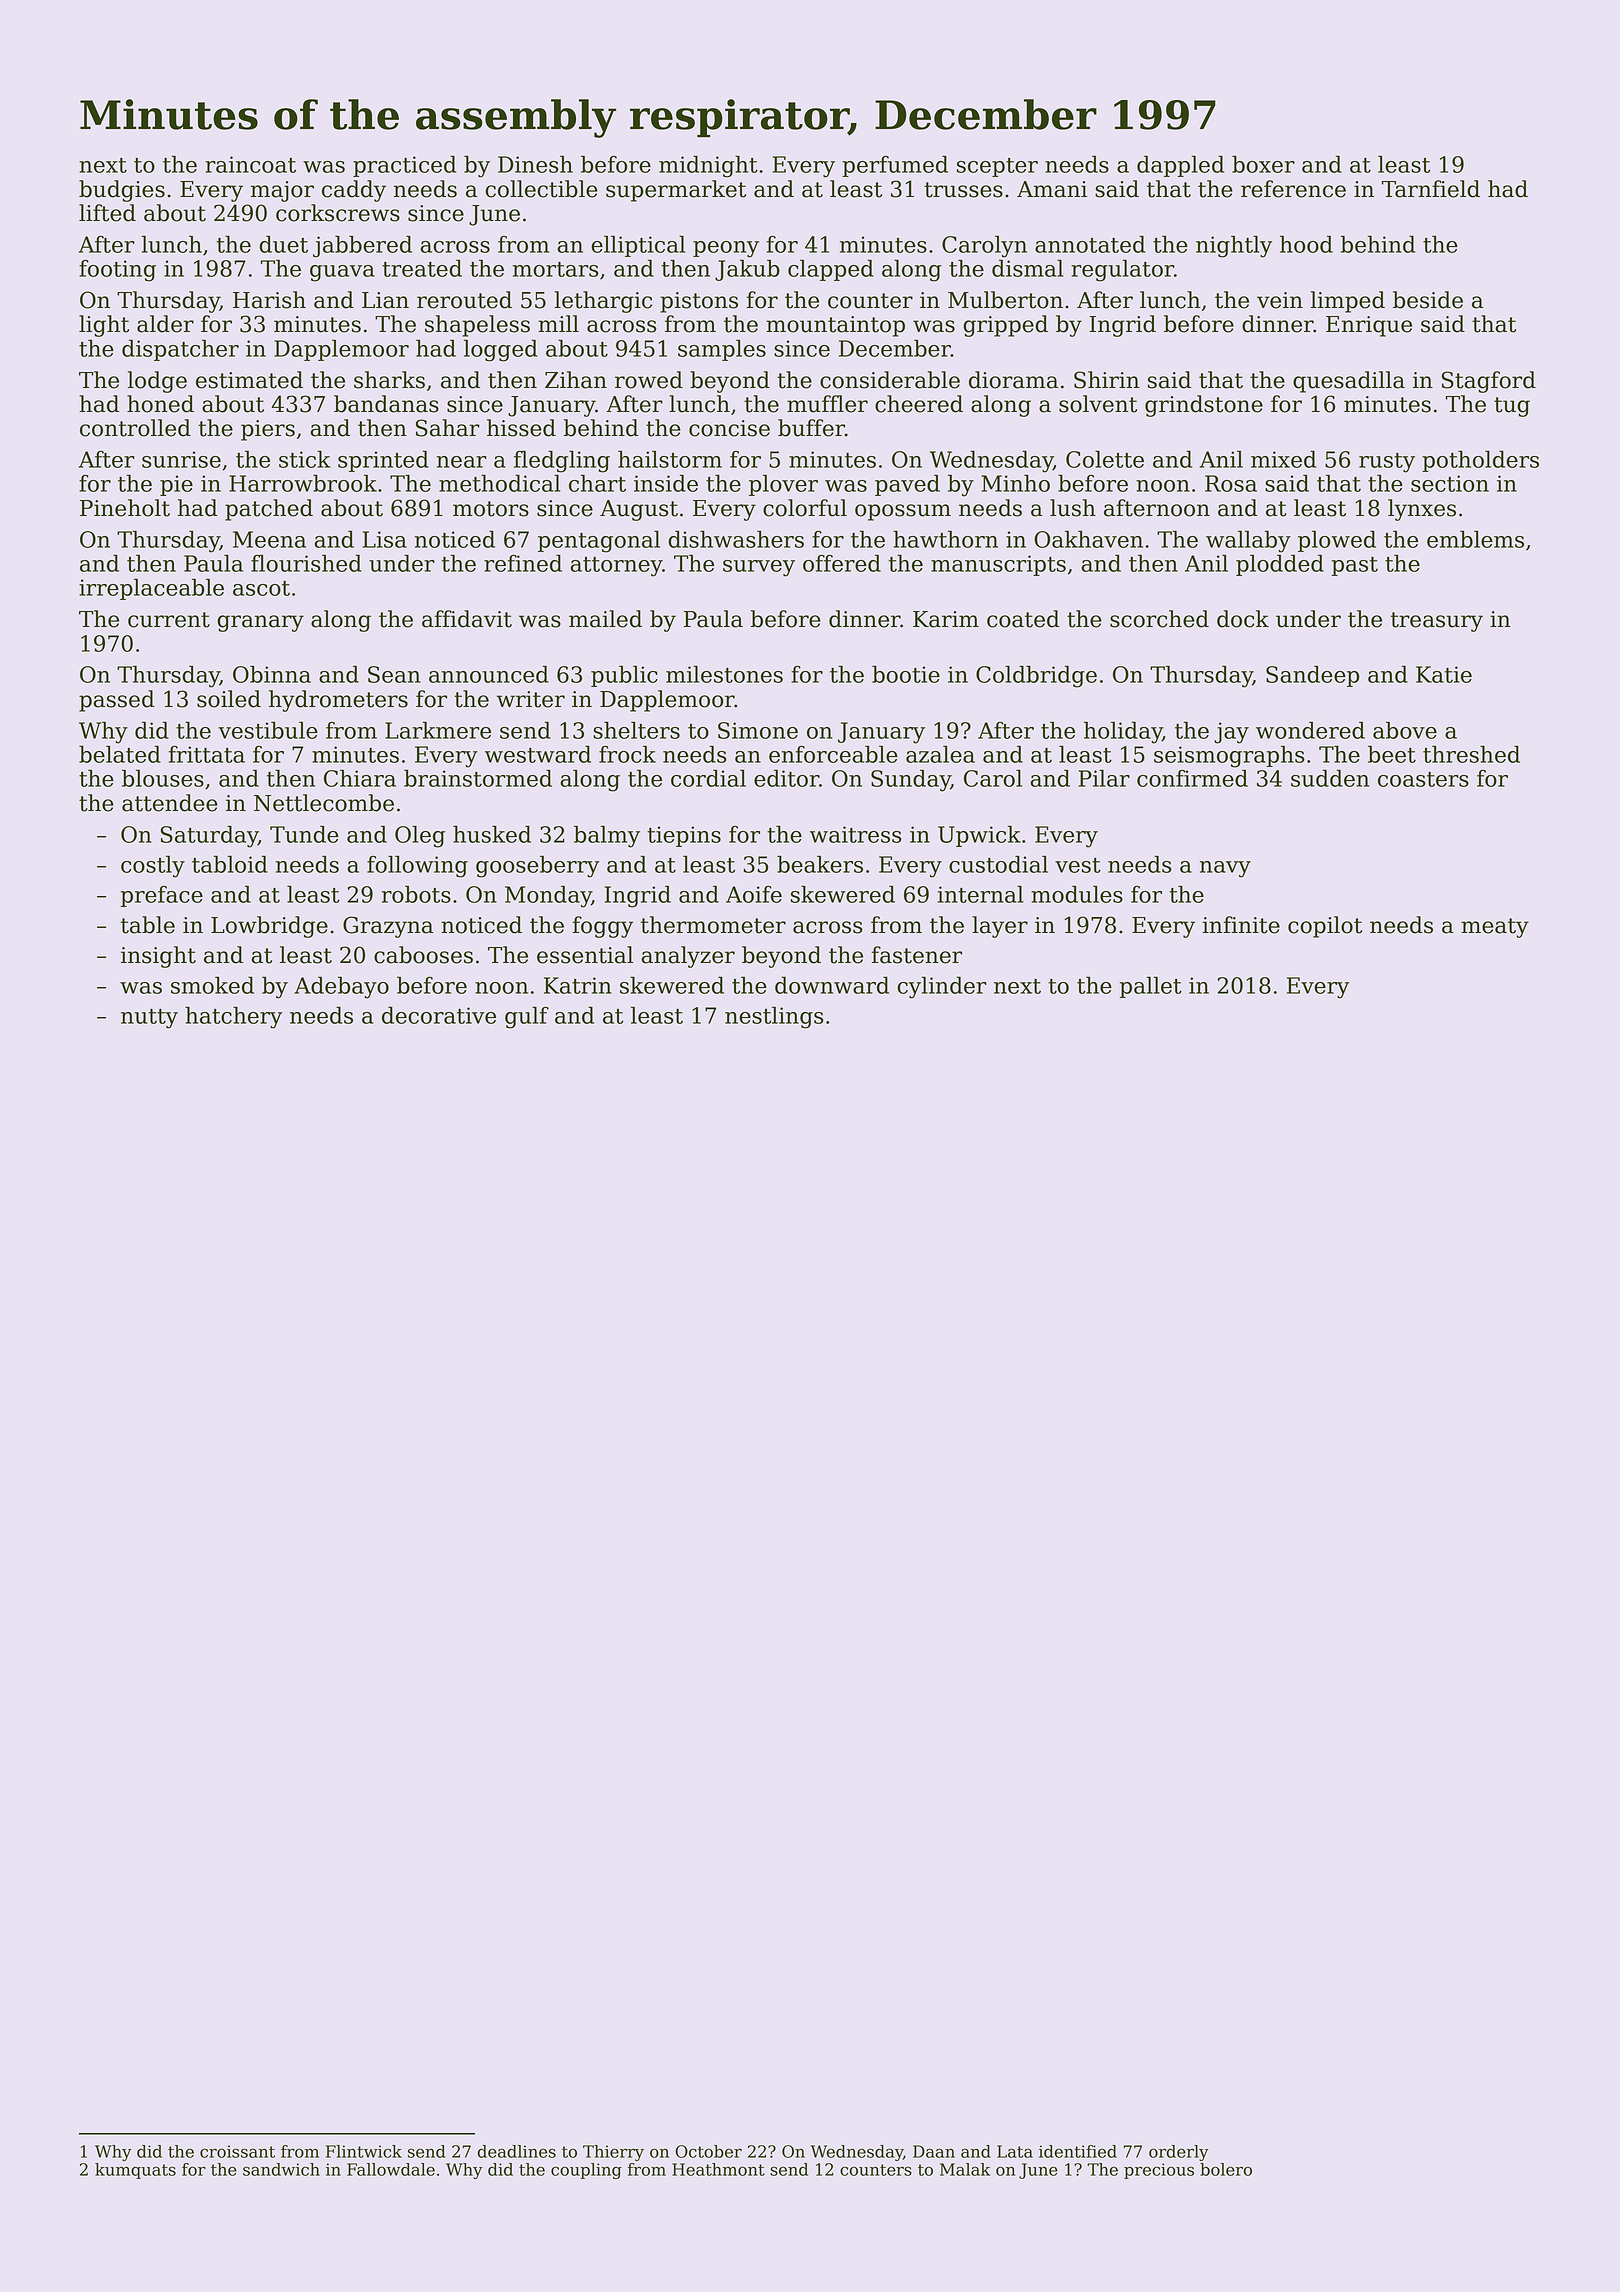  I want to click on croissant, so click(237, 2151).
